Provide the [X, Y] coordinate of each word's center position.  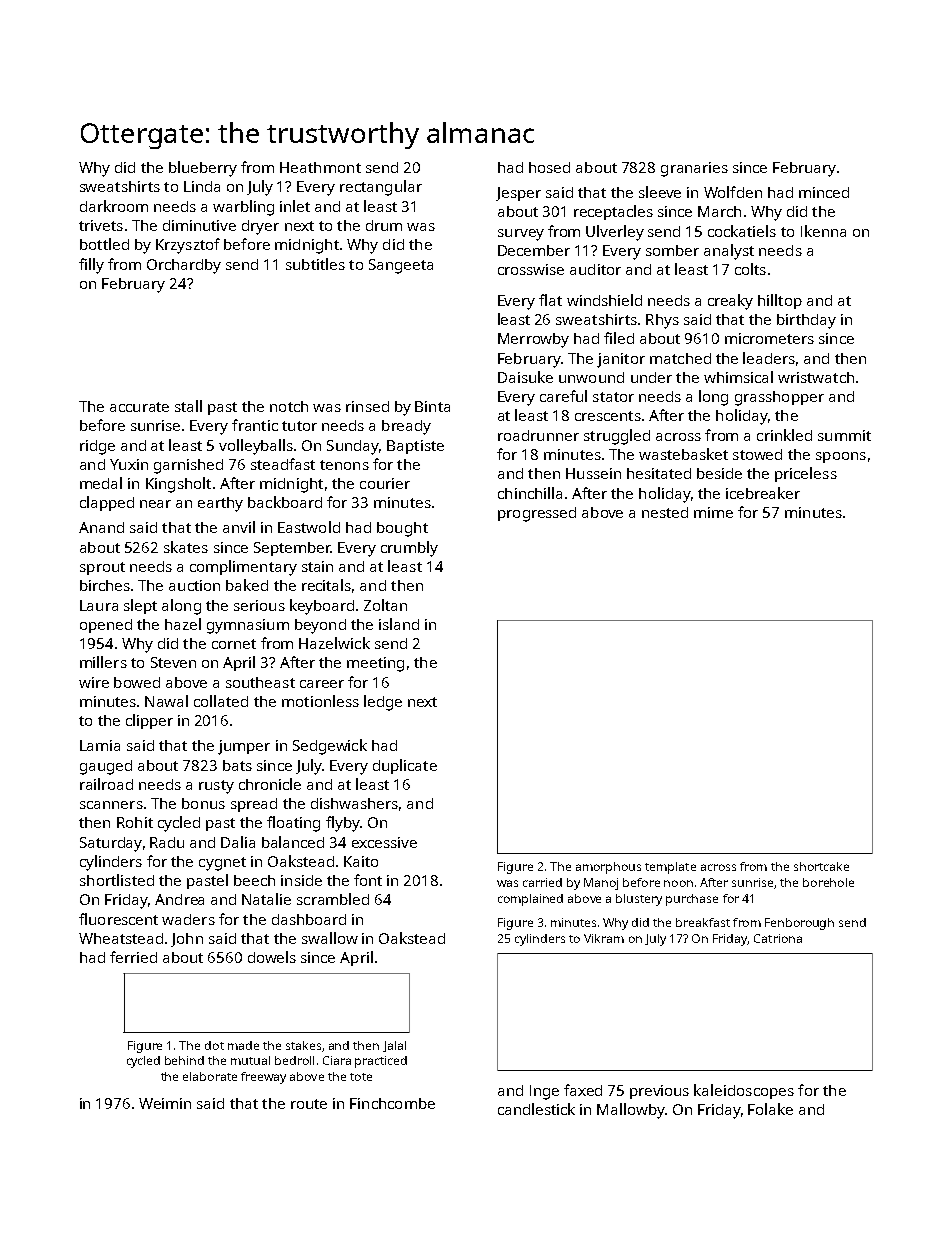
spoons [841, 457]
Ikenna [823, 231]
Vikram [604, 938]
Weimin [165, 1103]
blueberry [203, 169]
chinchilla [530, 493]
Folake [770, 1109]
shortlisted [117, 880]
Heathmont [320, 167]
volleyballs [256, 447]
